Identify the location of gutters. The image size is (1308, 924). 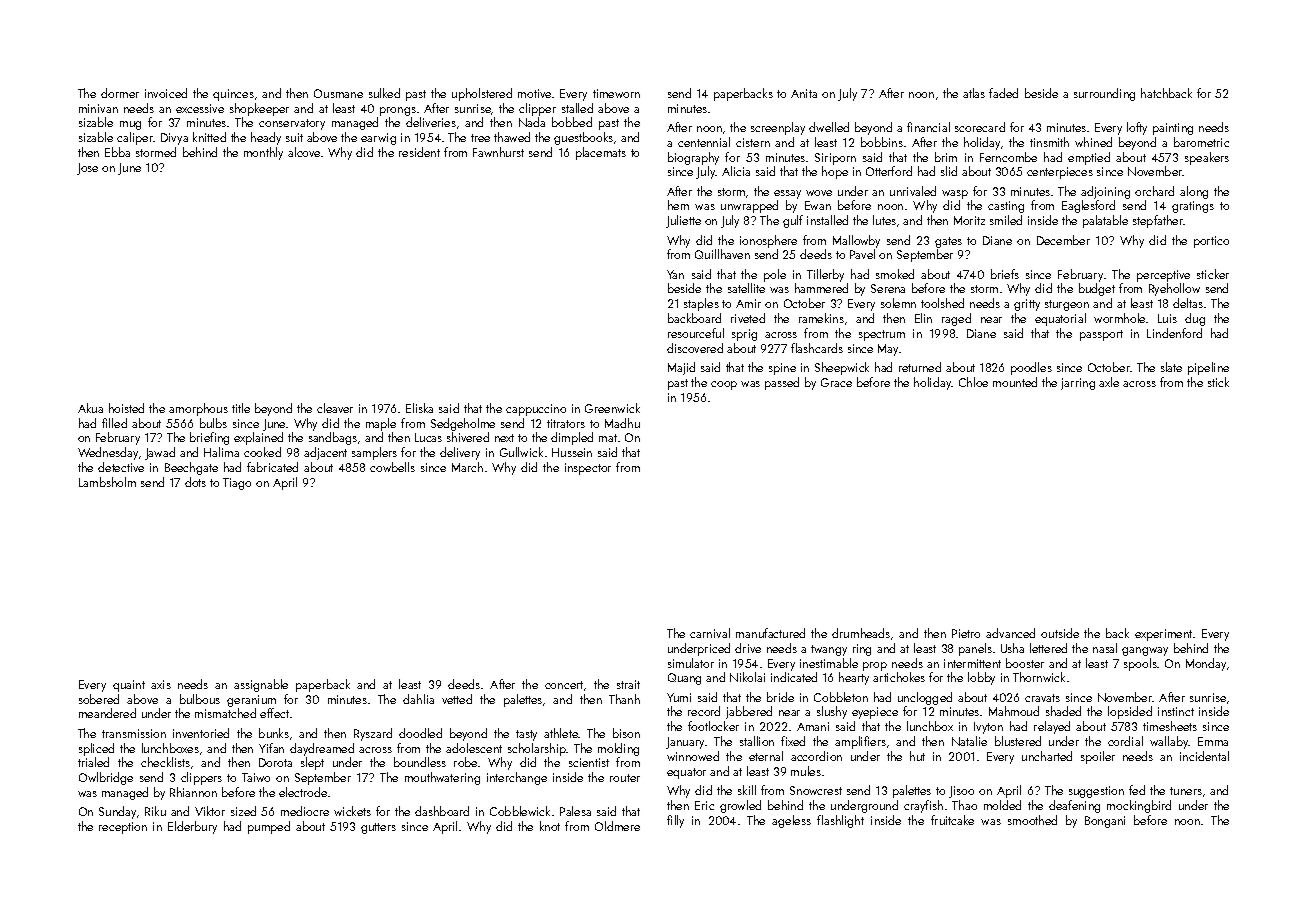
(378, 828).
